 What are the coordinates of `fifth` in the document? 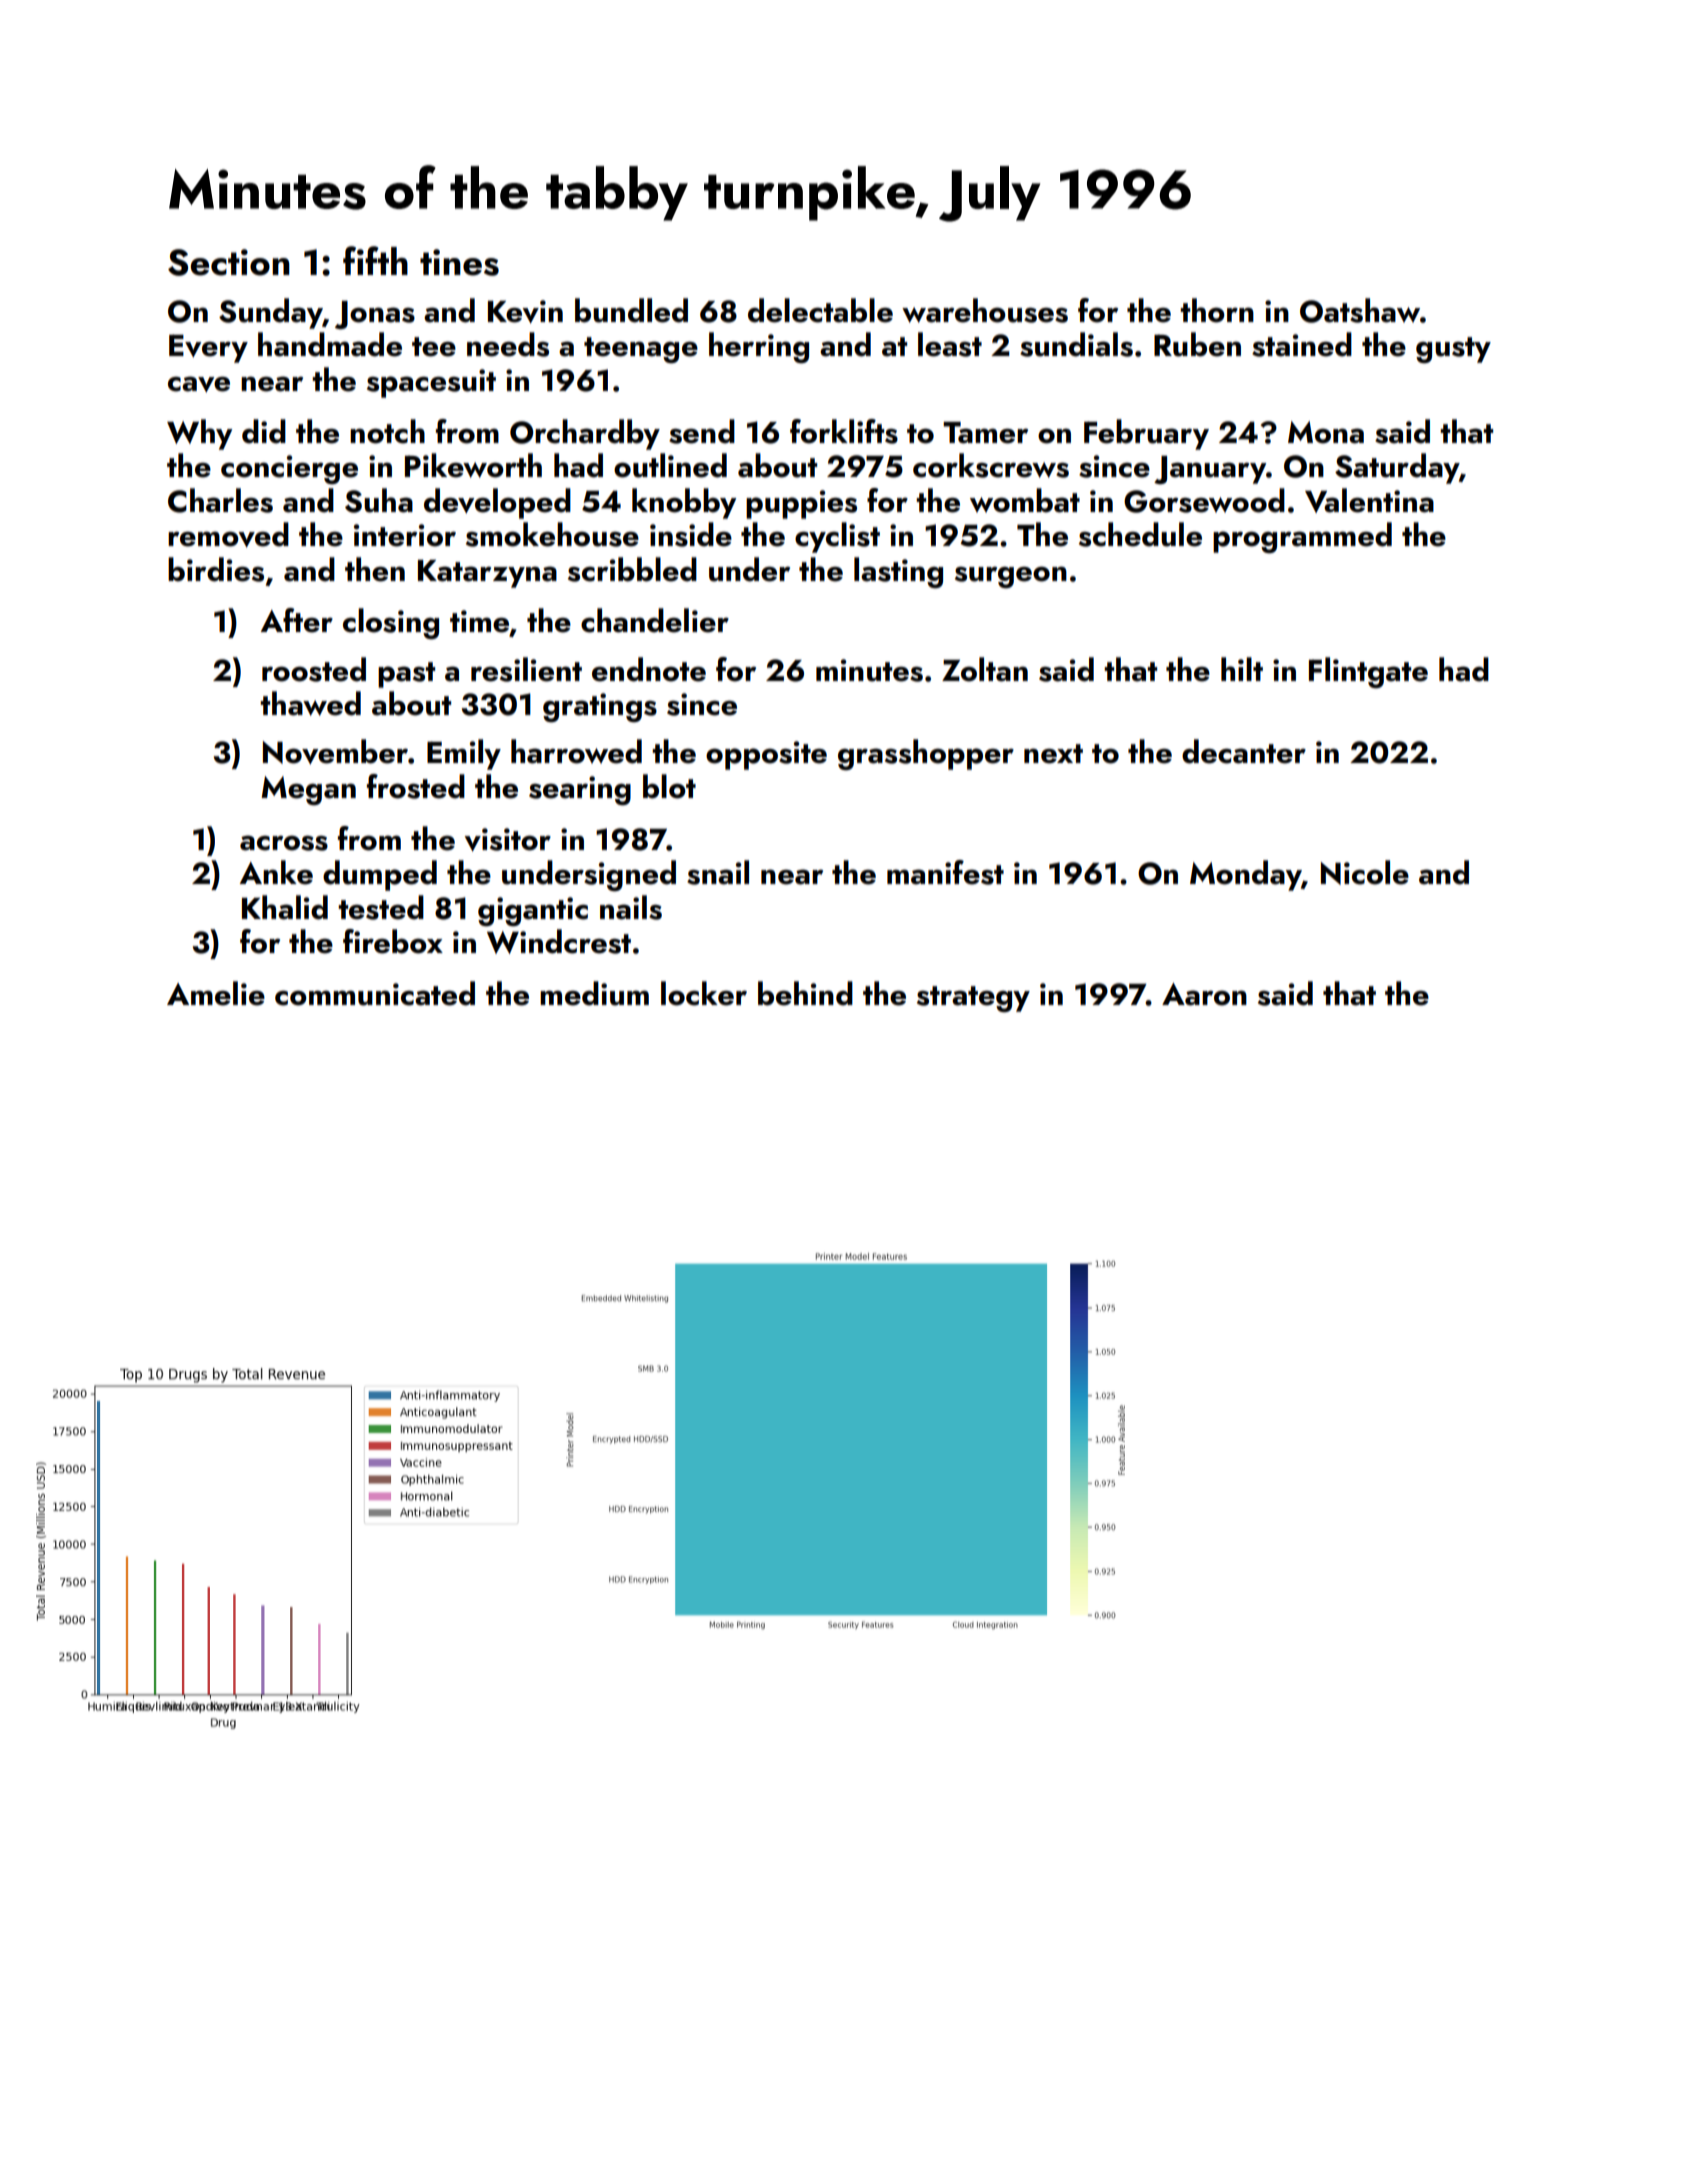 It's located at (375, 260).
